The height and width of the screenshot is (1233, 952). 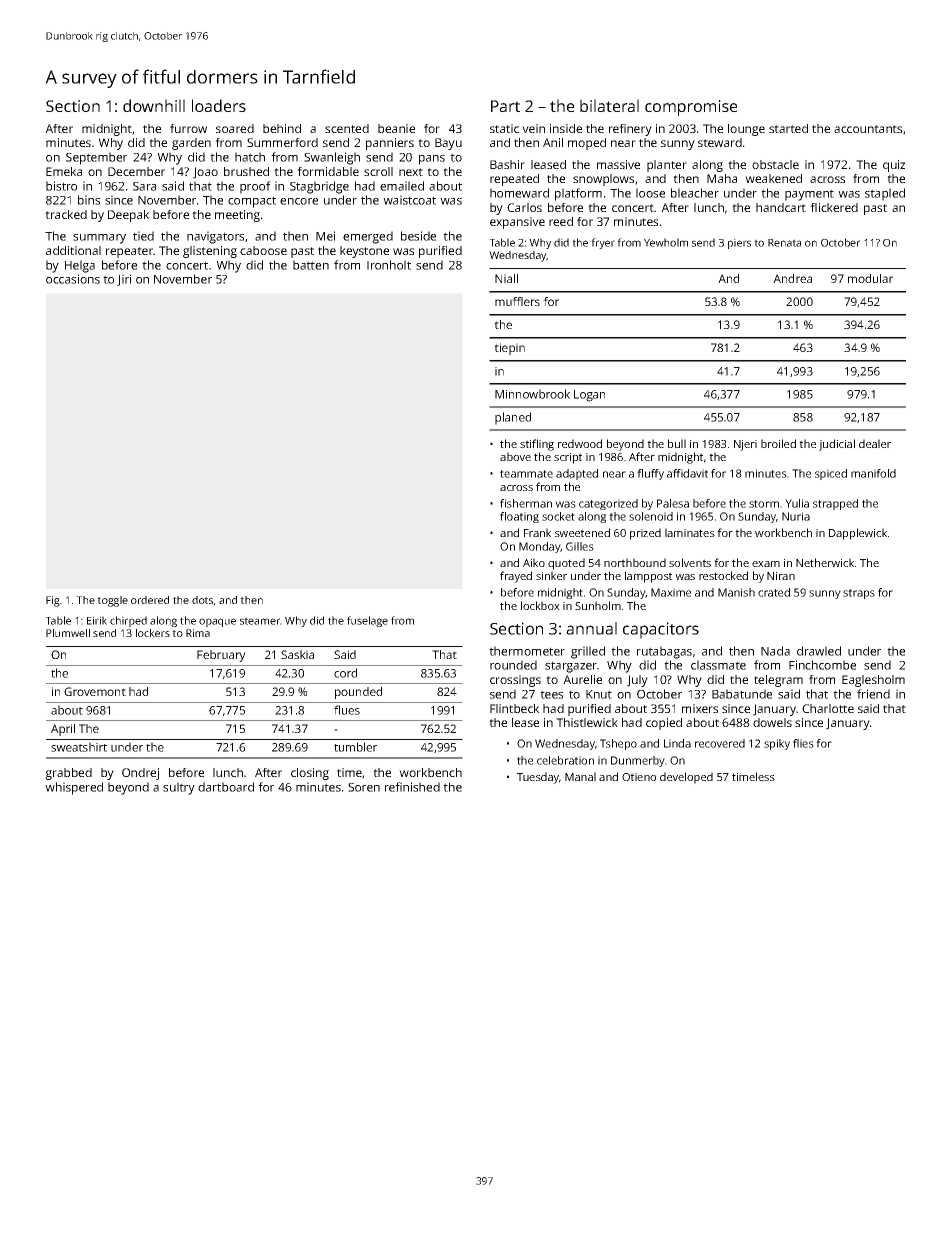 What do you see at coordinates (589, 396) in the screenshot?
I see `Logan` at bounding box center [589, 396].
